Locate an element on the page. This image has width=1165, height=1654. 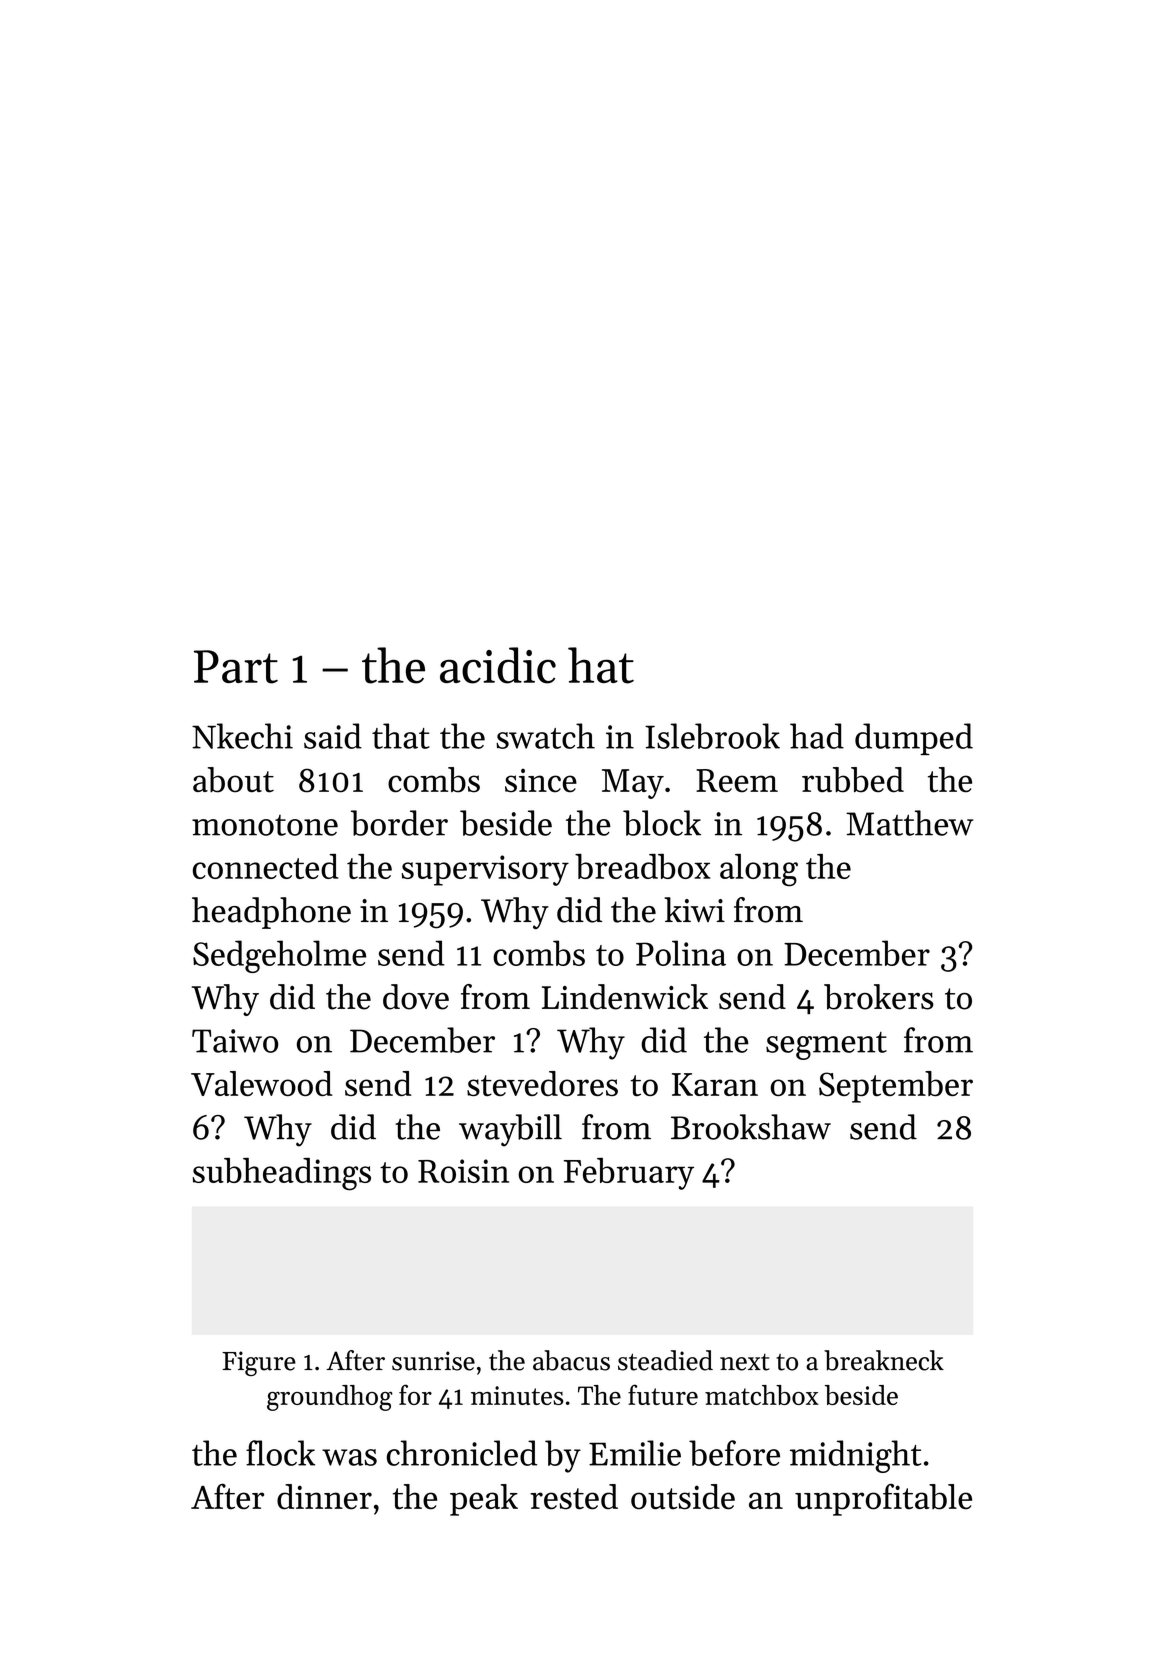
Matthew is located at coordinates (909, 823).
